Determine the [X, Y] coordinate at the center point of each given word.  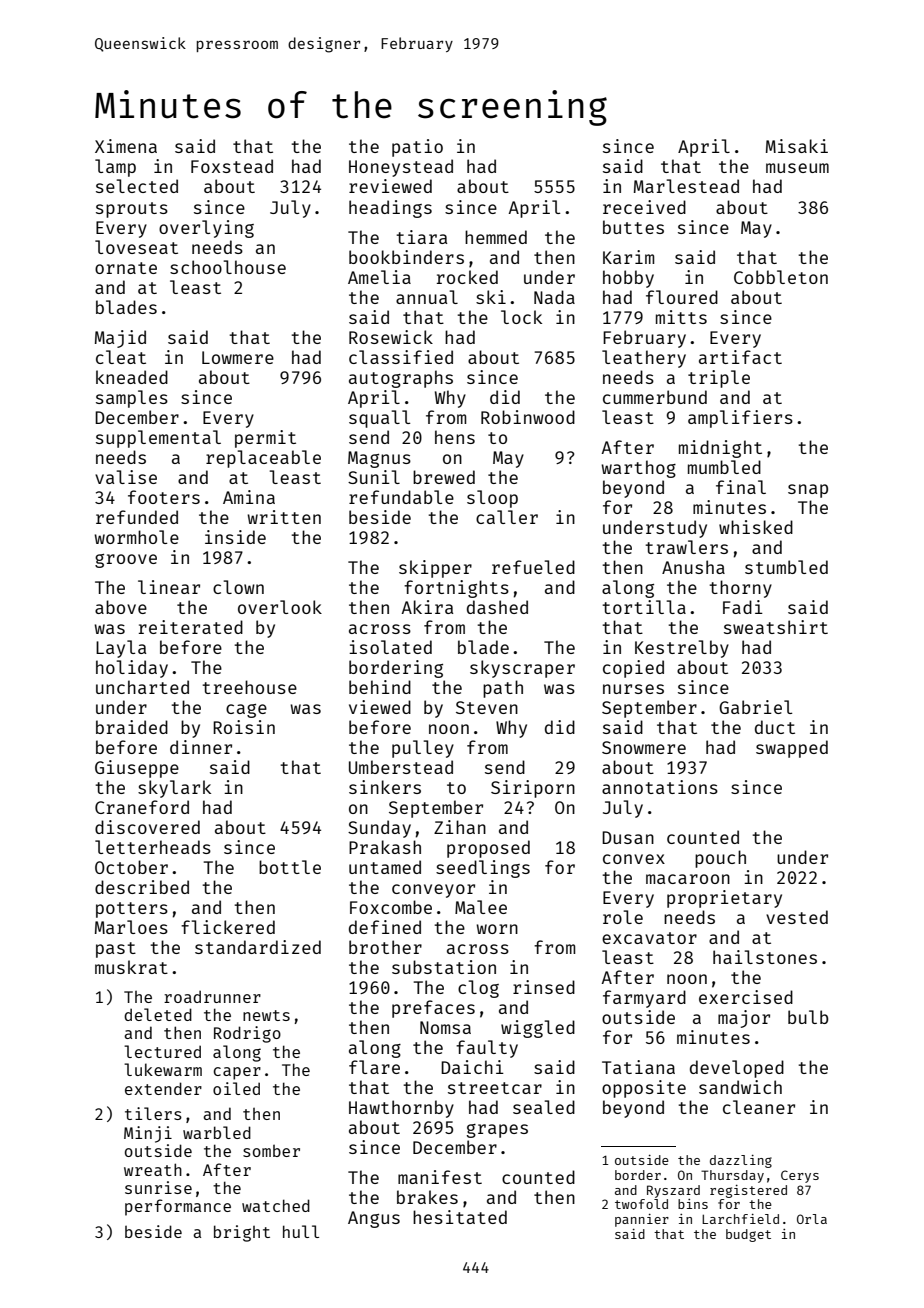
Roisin [244, 727]
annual [427, 297]
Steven [487, 707]
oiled [236, 1088]
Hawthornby [401, 1109]
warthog [638, 469]
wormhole [136, 537]
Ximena [126, 146]
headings [390, 209]
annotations [660, 787]
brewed [444, 477]
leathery [644, 359]
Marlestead [686, 186]
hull [301, 1231]
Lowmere [238, 357]
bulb [808, 1017]
